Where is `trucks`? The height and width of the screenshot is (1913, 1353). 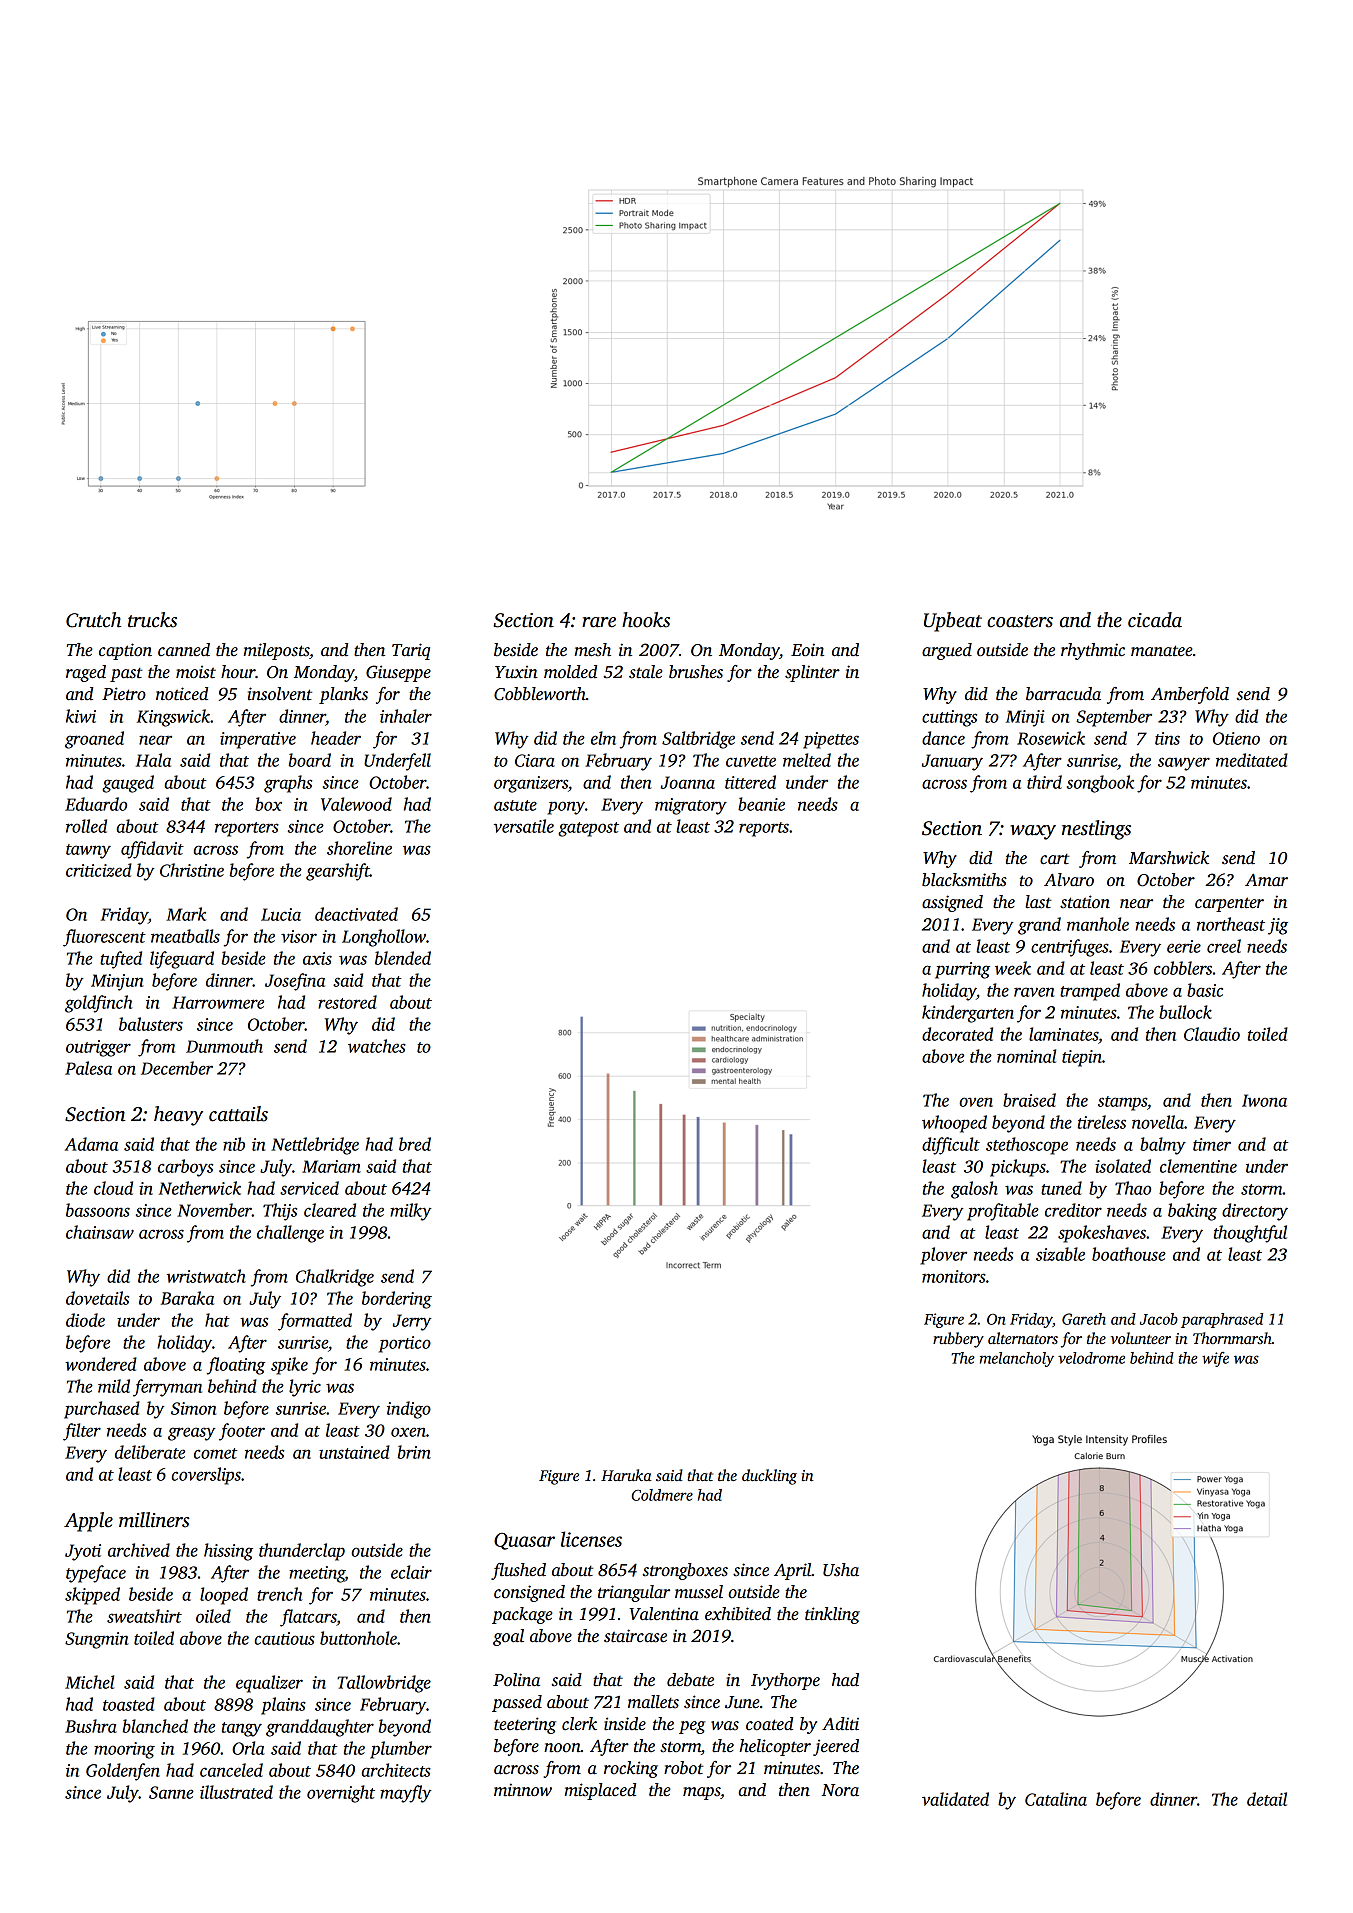 trucks is located at coordinates (152, 620).
